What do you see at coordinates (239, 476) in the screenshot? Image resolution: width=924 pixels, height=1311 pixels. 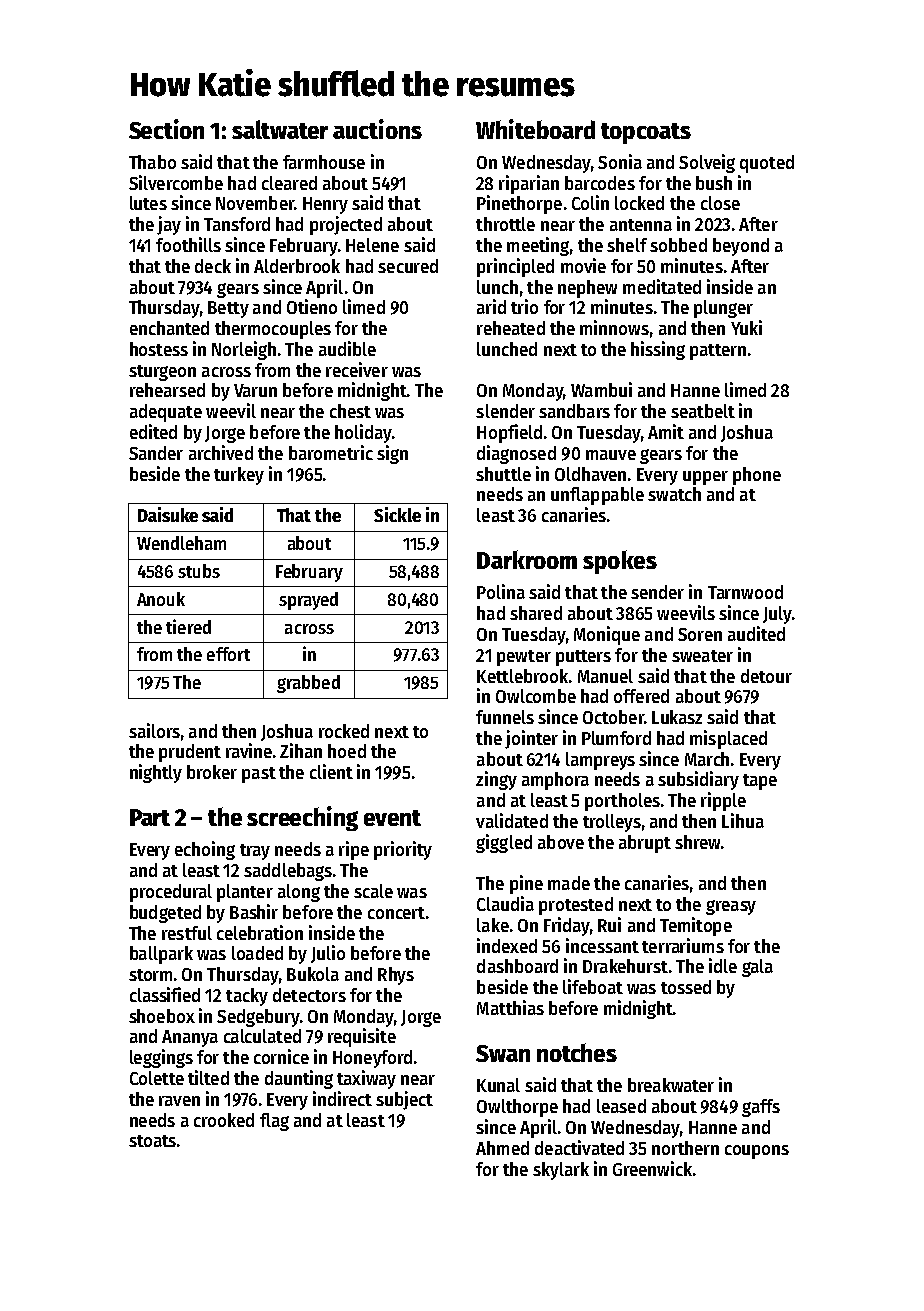 I see `turkey` at bounding box center [239, 476].
